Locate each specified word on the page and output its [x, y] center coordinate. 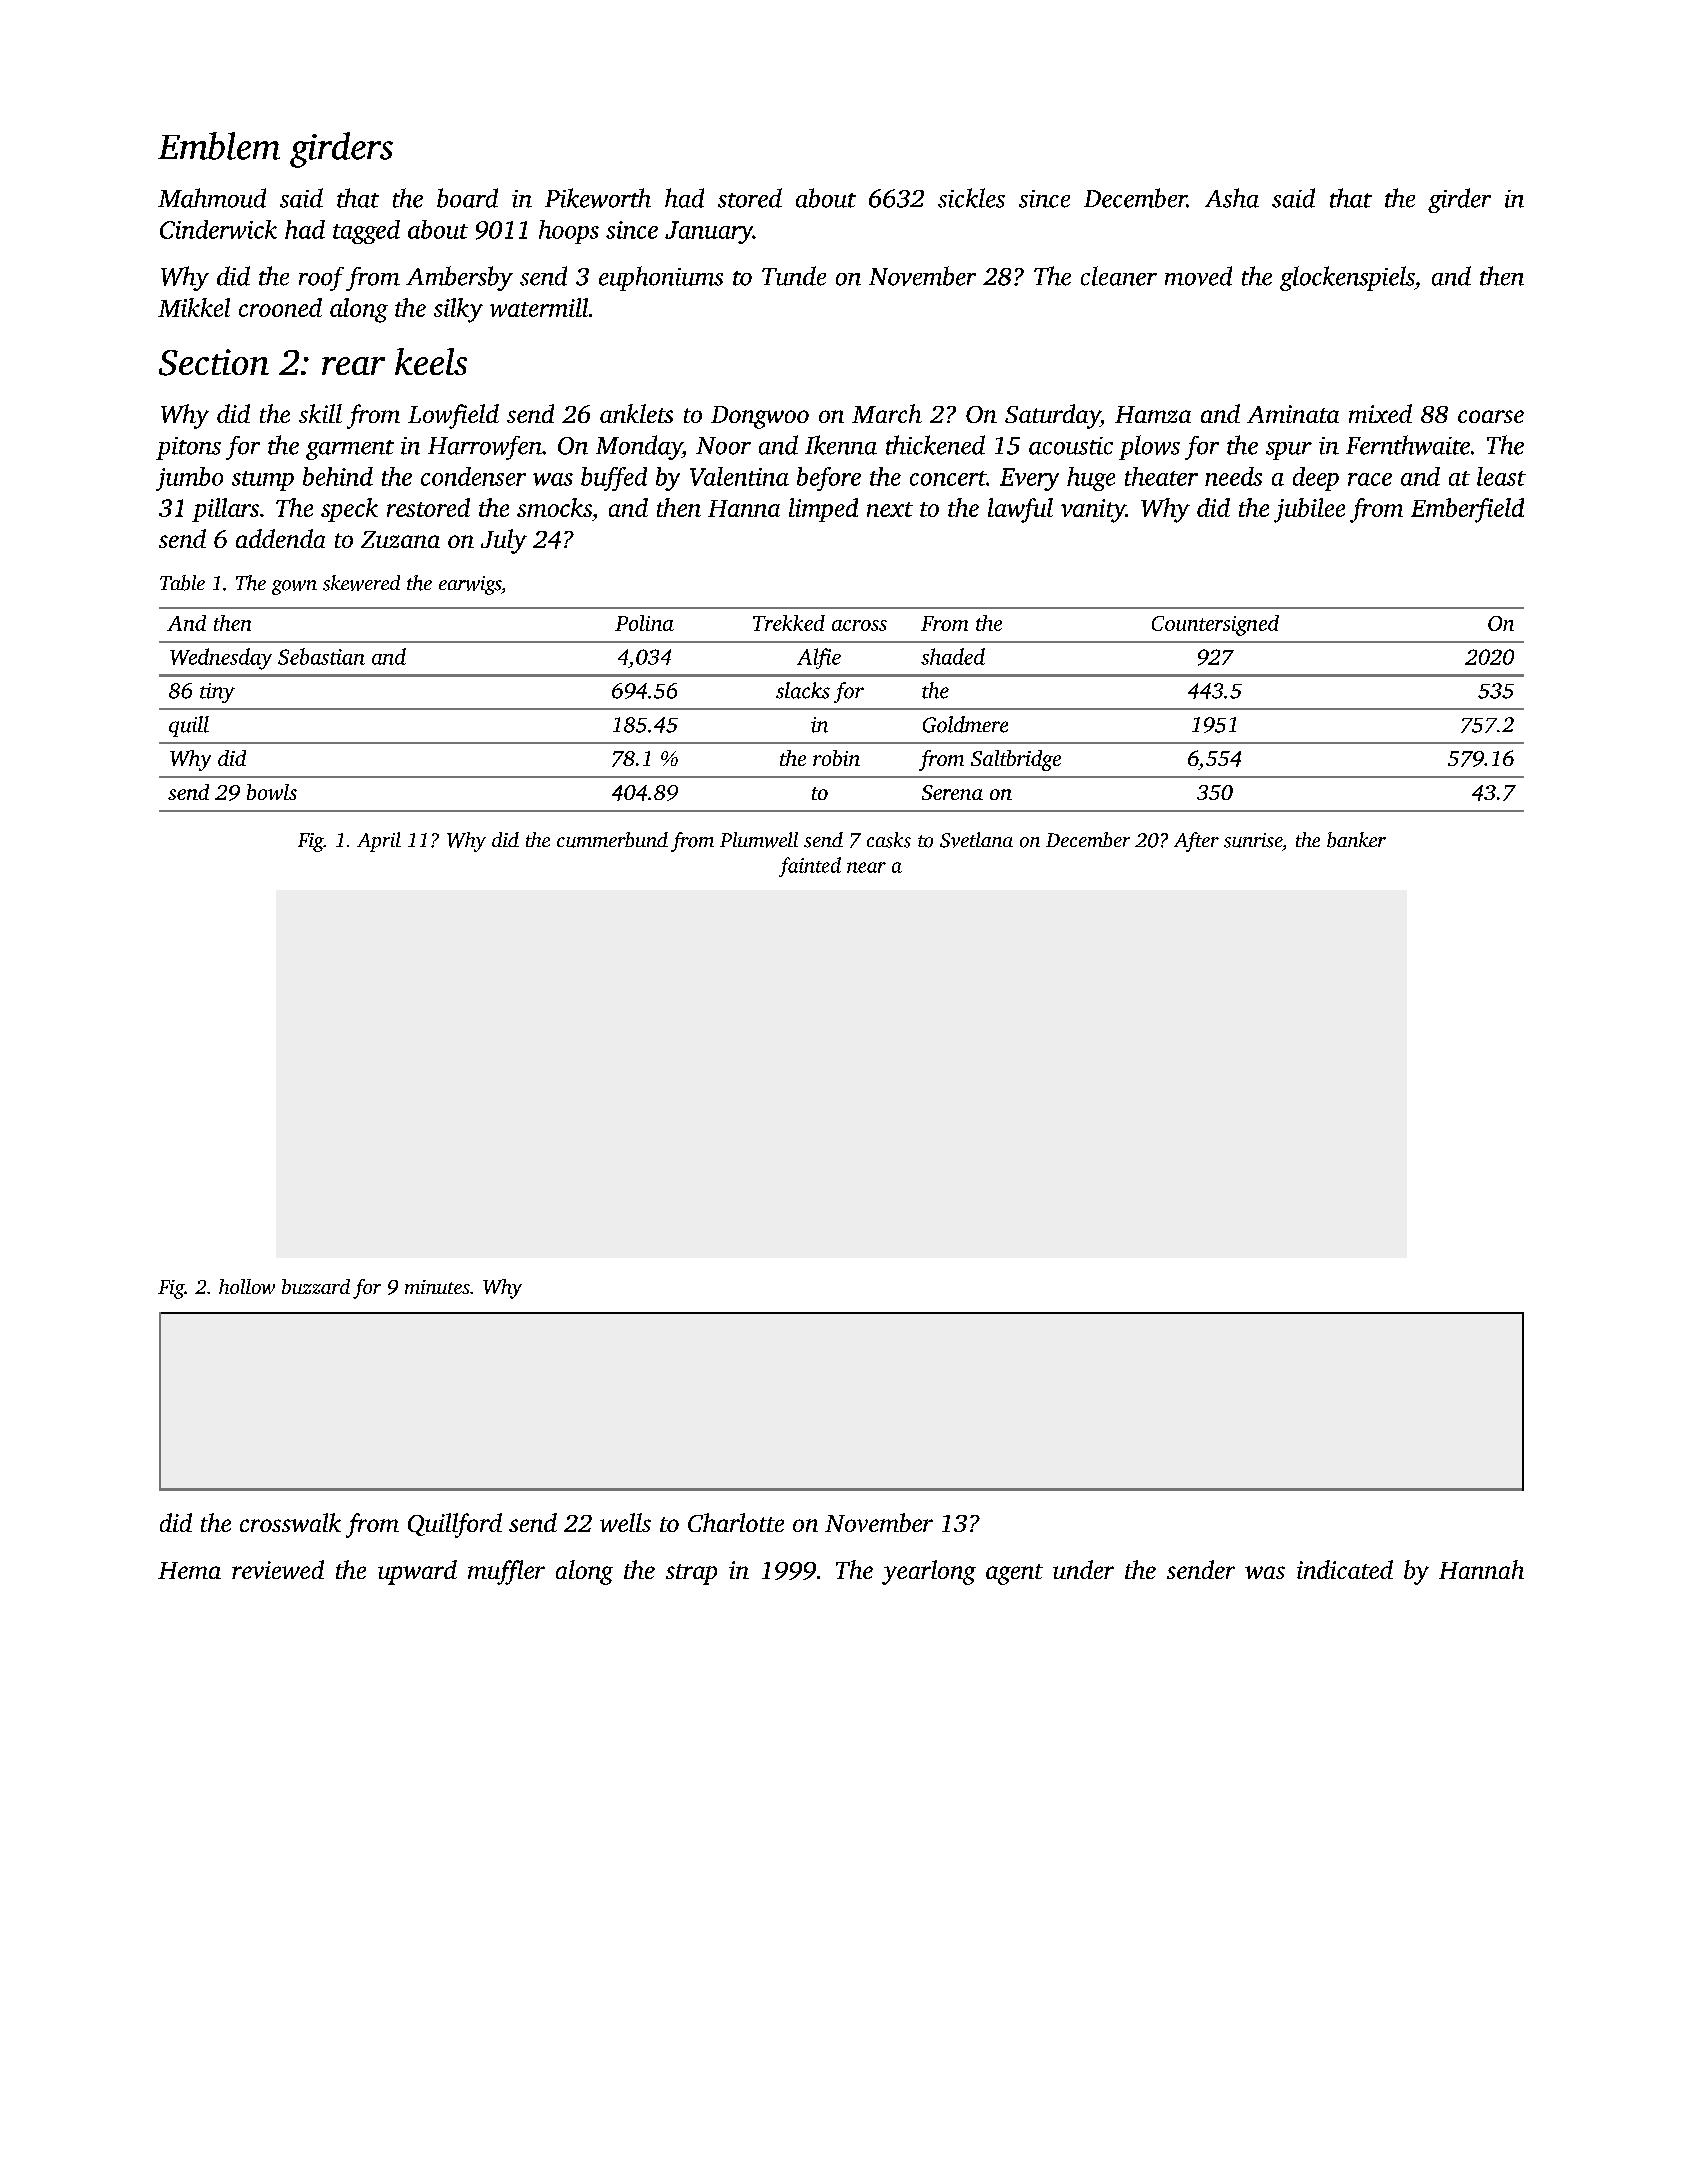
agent [1014, 1574]
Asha [1232, 198]
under [1083, 1569]
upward [417, 1572]
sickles [971, 198]
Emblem [219, 146]
